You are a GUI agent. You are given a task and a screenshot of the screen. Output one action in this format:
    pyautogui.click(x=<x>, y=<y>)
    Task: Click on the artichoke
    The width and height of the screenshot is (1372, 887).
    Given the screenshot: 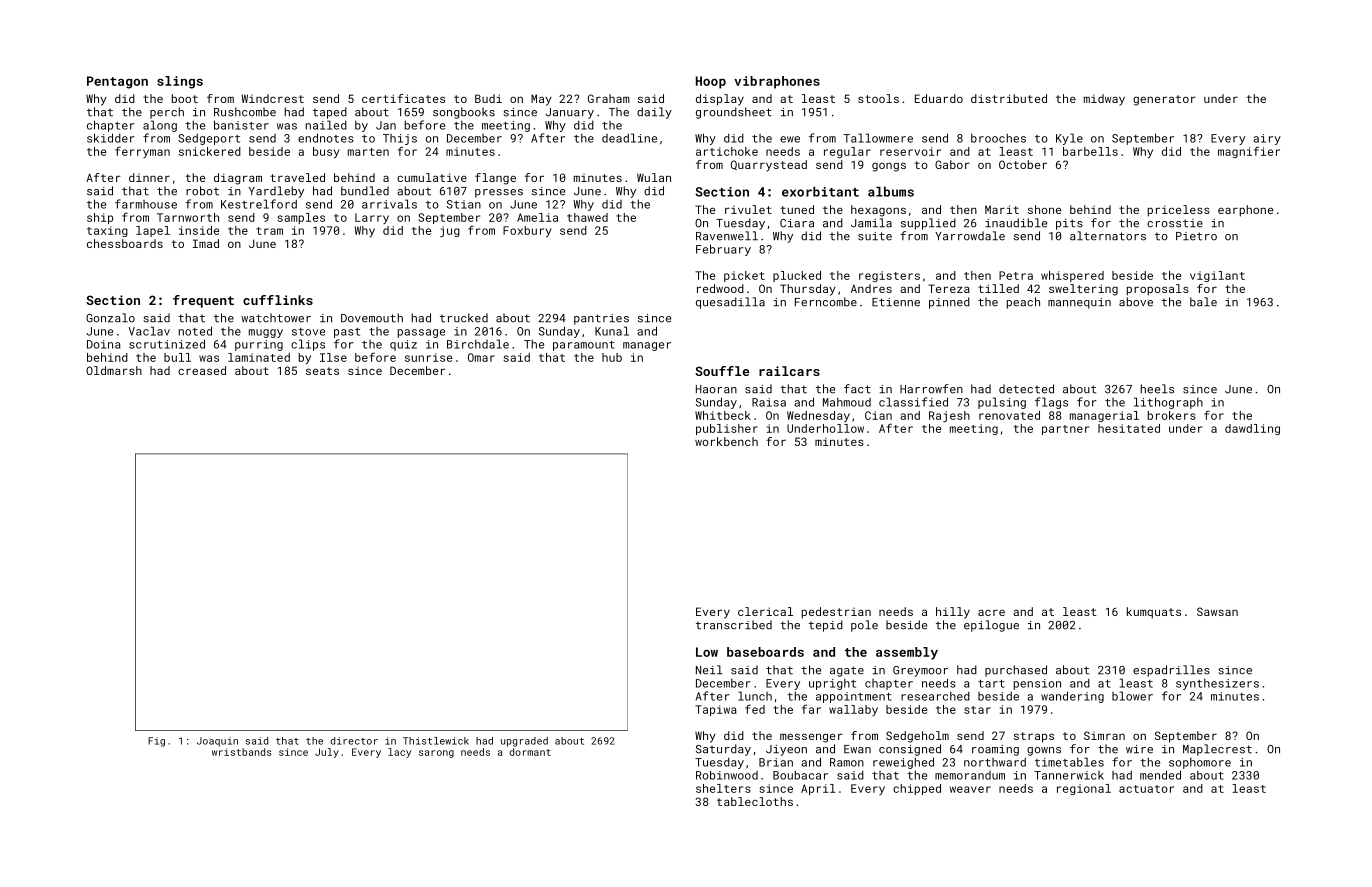 What is the action you would take?
    pyautogui.click(x=727, y=151)
